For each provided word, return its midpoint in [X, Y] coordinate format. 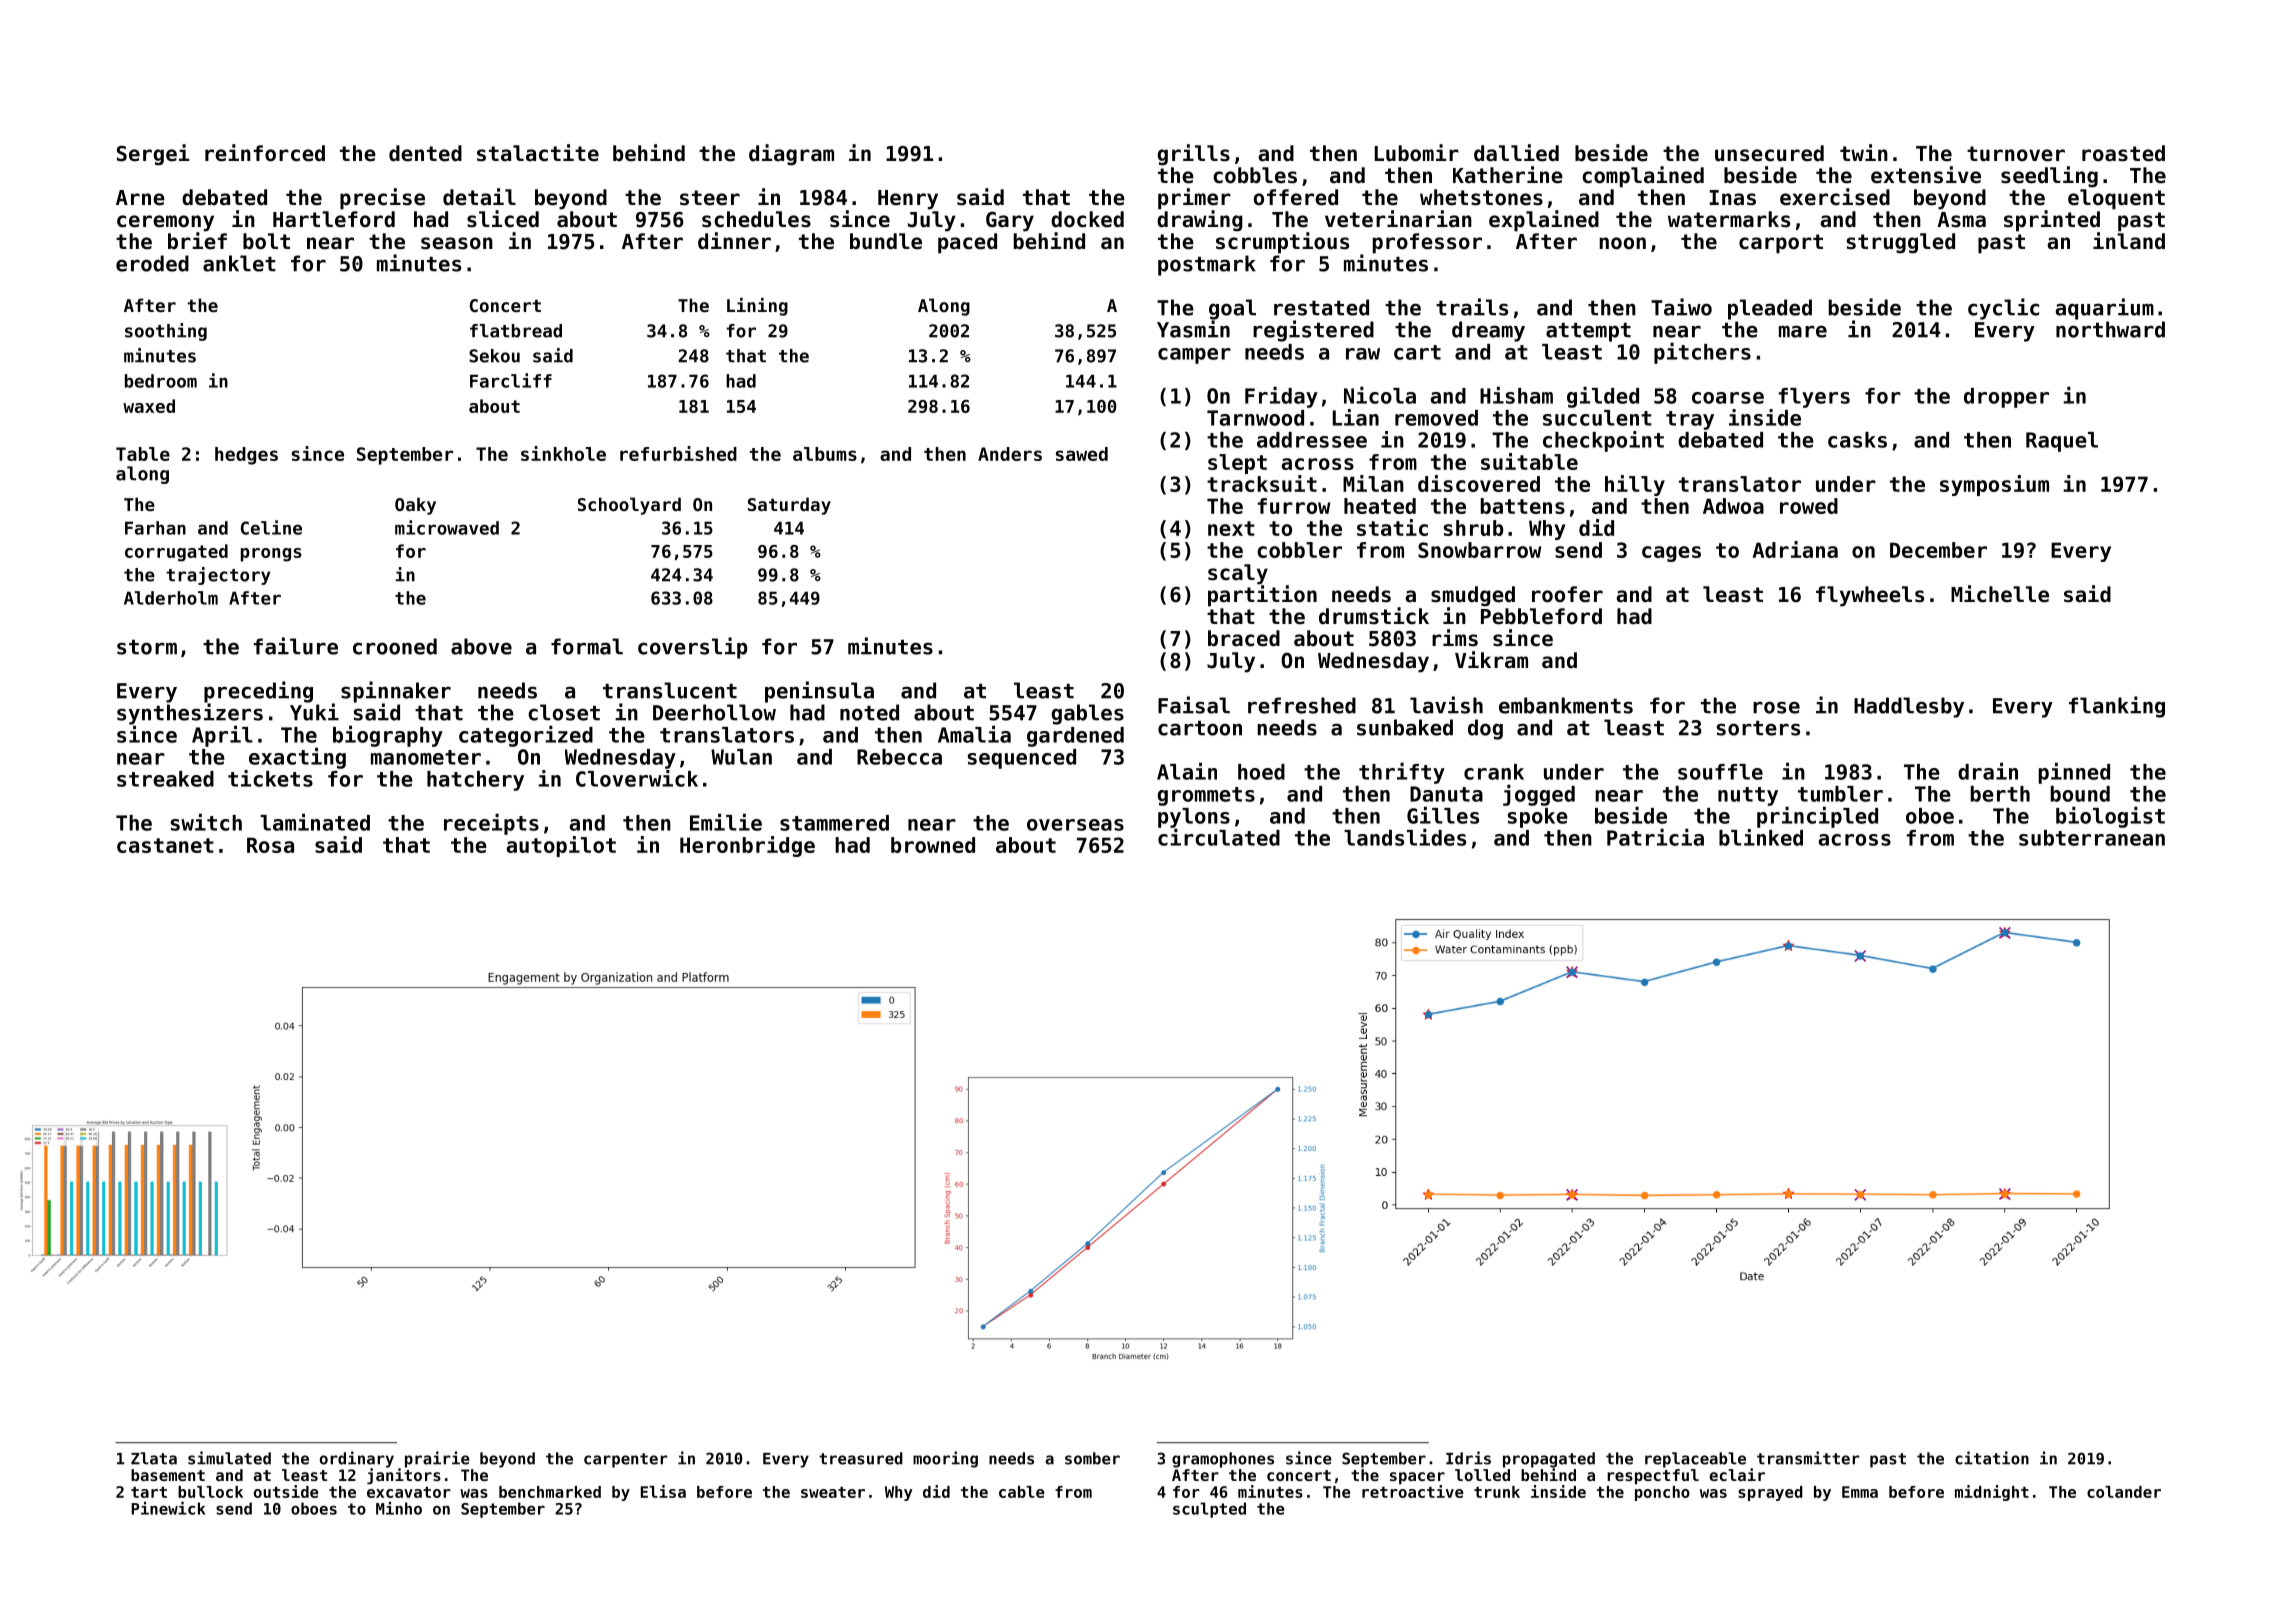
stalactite [538, 153]
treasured [861, 1458]
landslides [1405, 837]
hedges [246, 456]
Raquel [2062, 442]
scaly [1238, 574]
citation [1992, 1458]
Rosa [270, 845]
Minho [399, 1508]
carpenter [626, 1460]
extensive [1926, 175]
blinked [1761, 837]
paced [967, 243]
